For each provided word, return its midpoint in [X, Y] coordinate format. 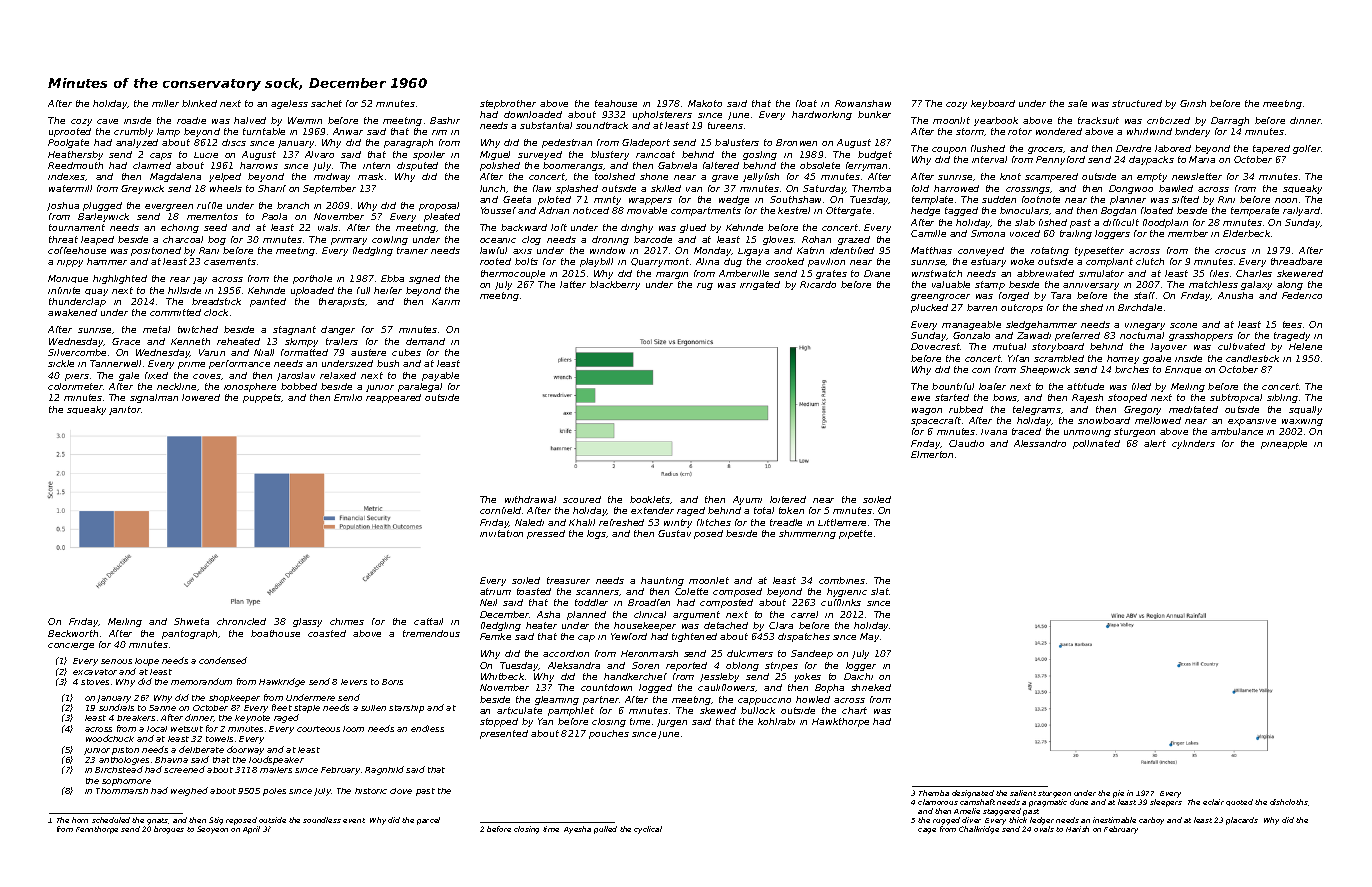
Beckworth [73, 633]
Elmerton [932, 454]
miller [165, 103]
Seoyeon [212, 830]
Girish [1193, 103]
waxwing [1302, 422]
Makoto [705, 103]
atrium [495, 591]
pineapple [1284, 444]
